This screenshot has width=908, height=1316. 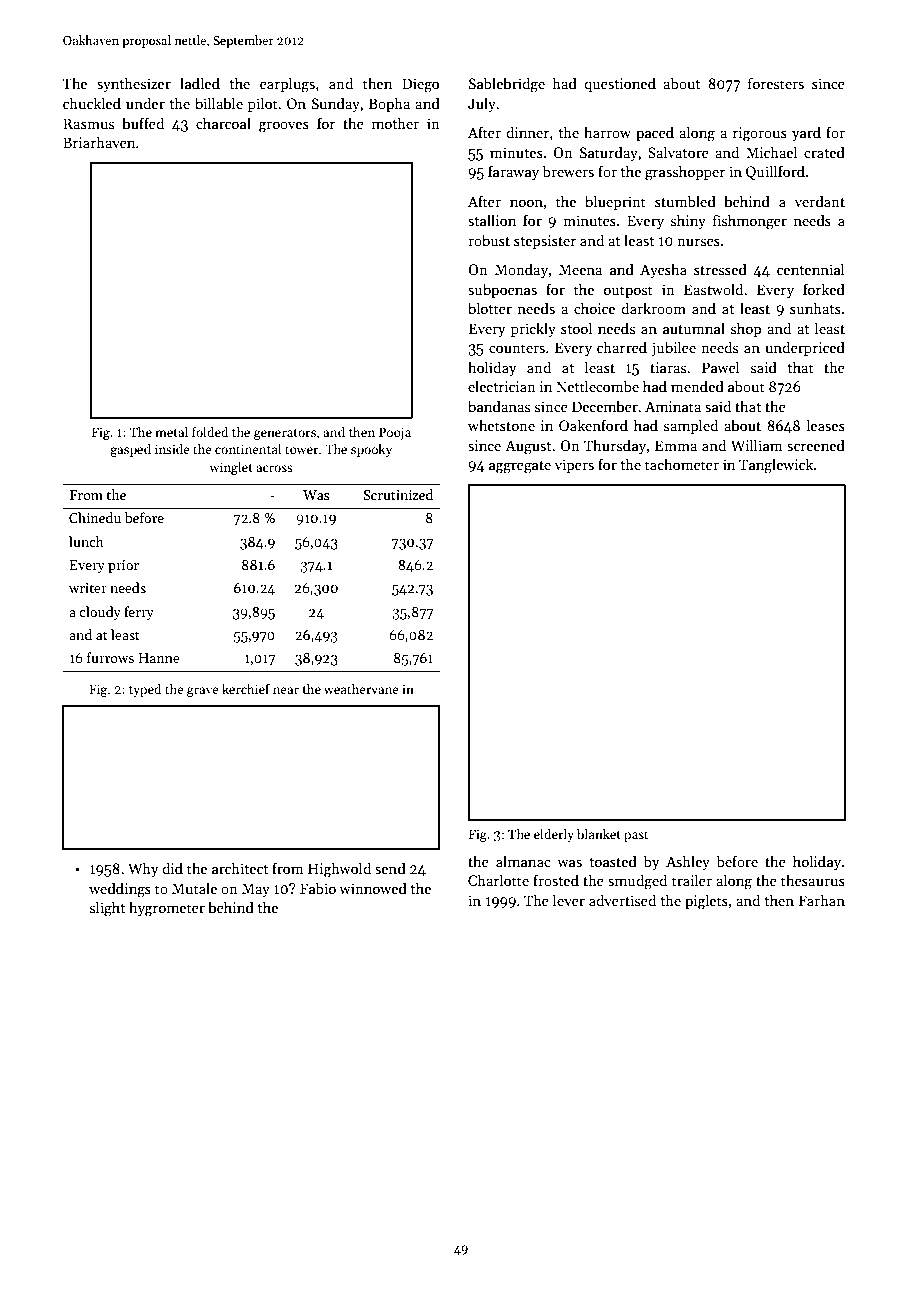 I want to click on weddings, so click(x=120, y=890).
